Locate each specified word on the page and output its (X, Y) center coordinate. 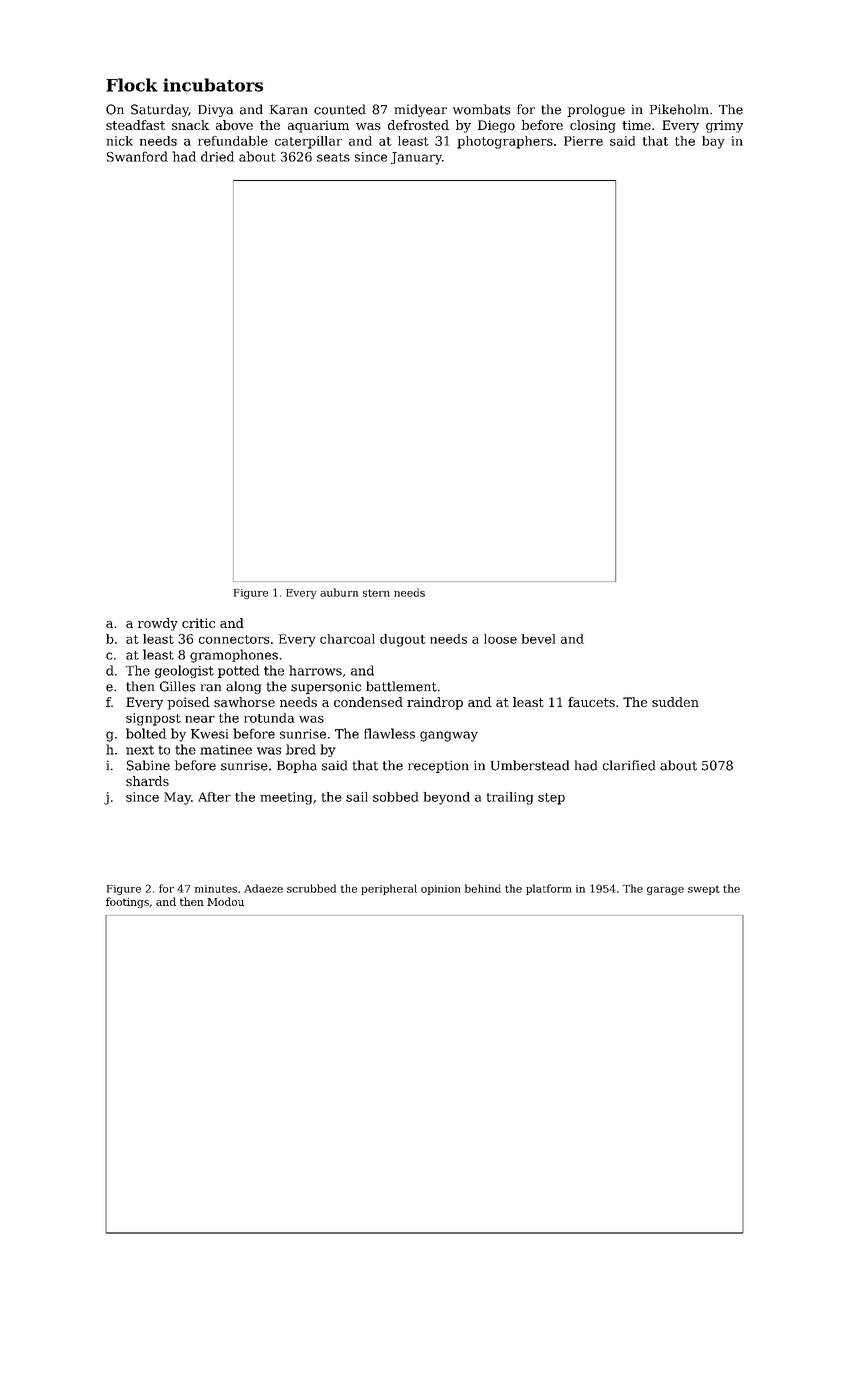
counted (340, 109)
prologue (596, 110)
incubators (213, 85)
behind (483, 888)
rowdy (158, 624)
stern (376, 593)
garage (665, 891)
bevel (538, 639)
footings (127, 902)
